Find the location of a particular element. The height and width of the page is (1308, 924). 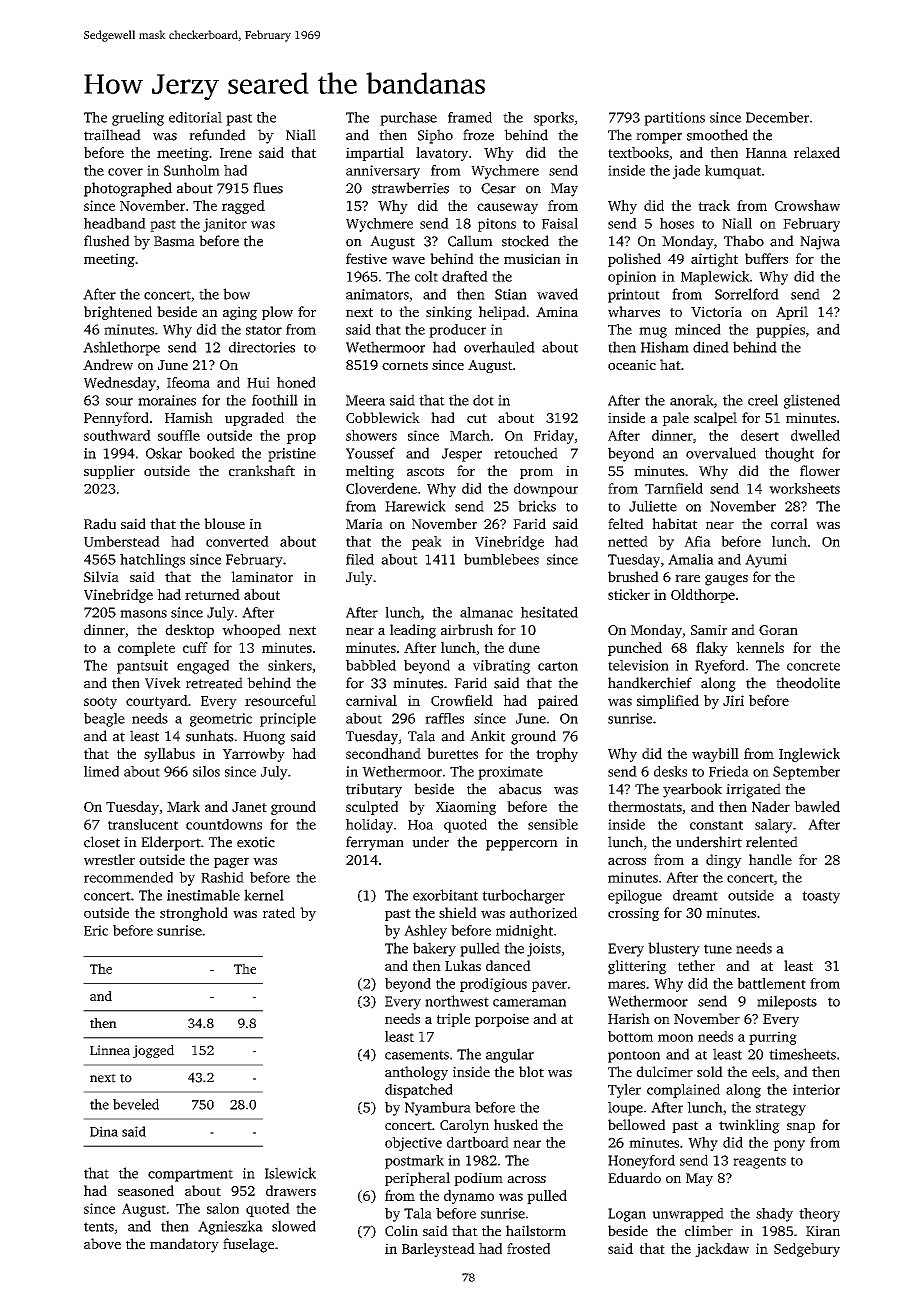

textbooks is located at coordinates (638, 152).
